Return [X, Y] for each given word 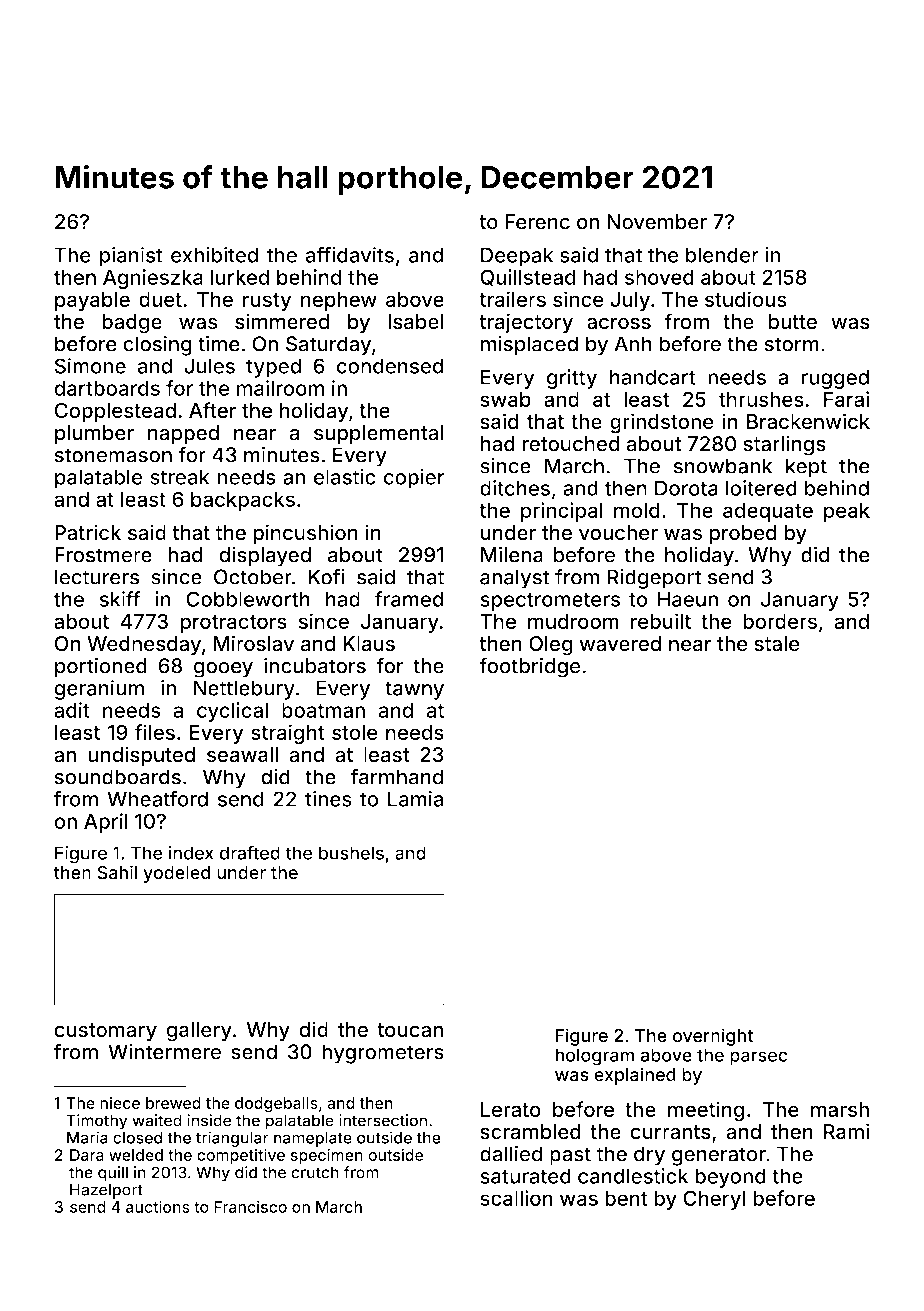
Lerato [511, 1109]
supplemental [378, 435]
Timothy [96, 1122]
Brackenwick [808, 421]
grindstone [662, 423]
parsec [758, 1058]
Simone [90, 366]
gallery [199, 1032]
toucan [410, 1030]
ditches [515, 488]
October [253, 577]
